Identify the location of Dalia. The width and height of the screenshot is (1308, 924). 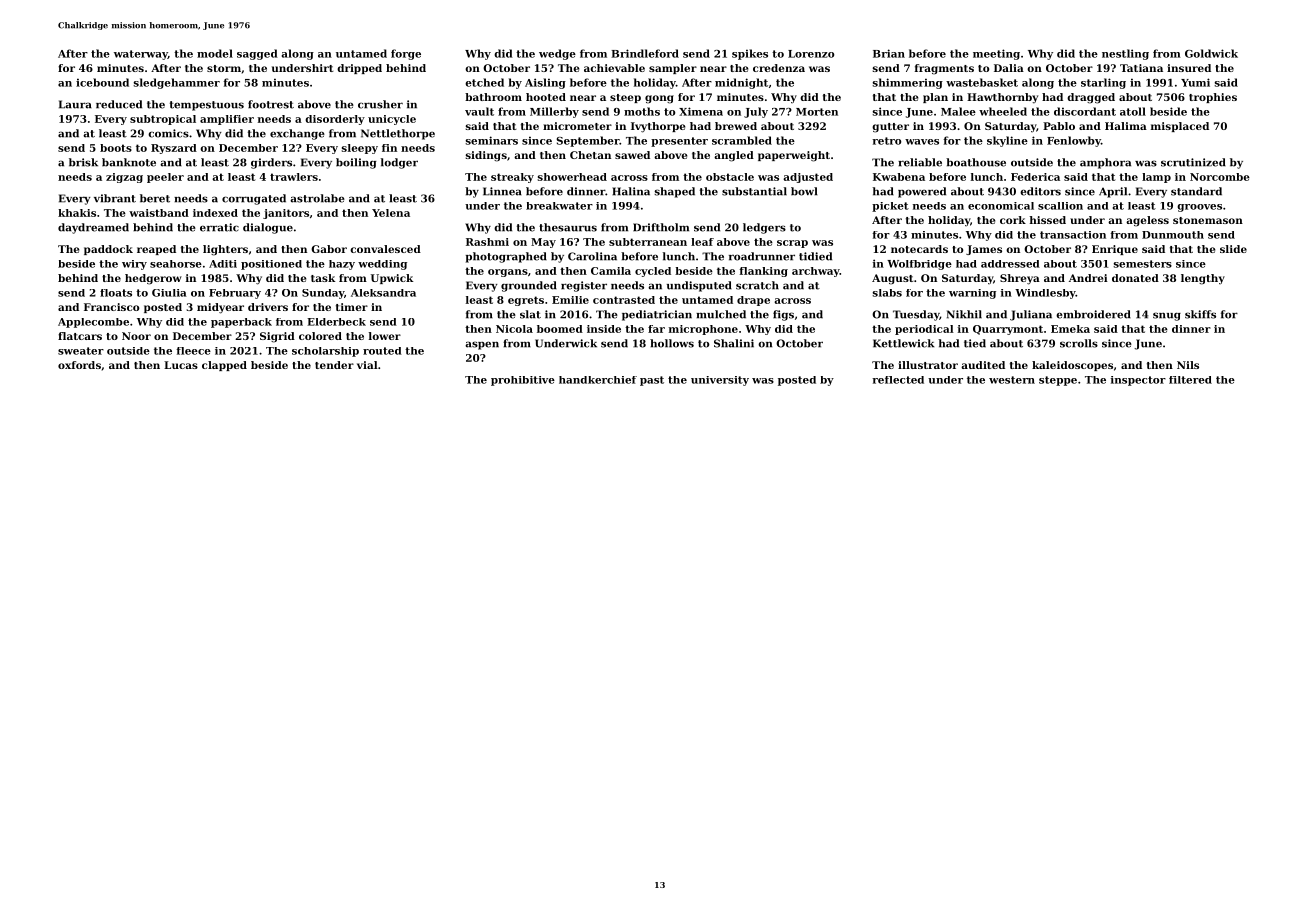
(1009, 68).
